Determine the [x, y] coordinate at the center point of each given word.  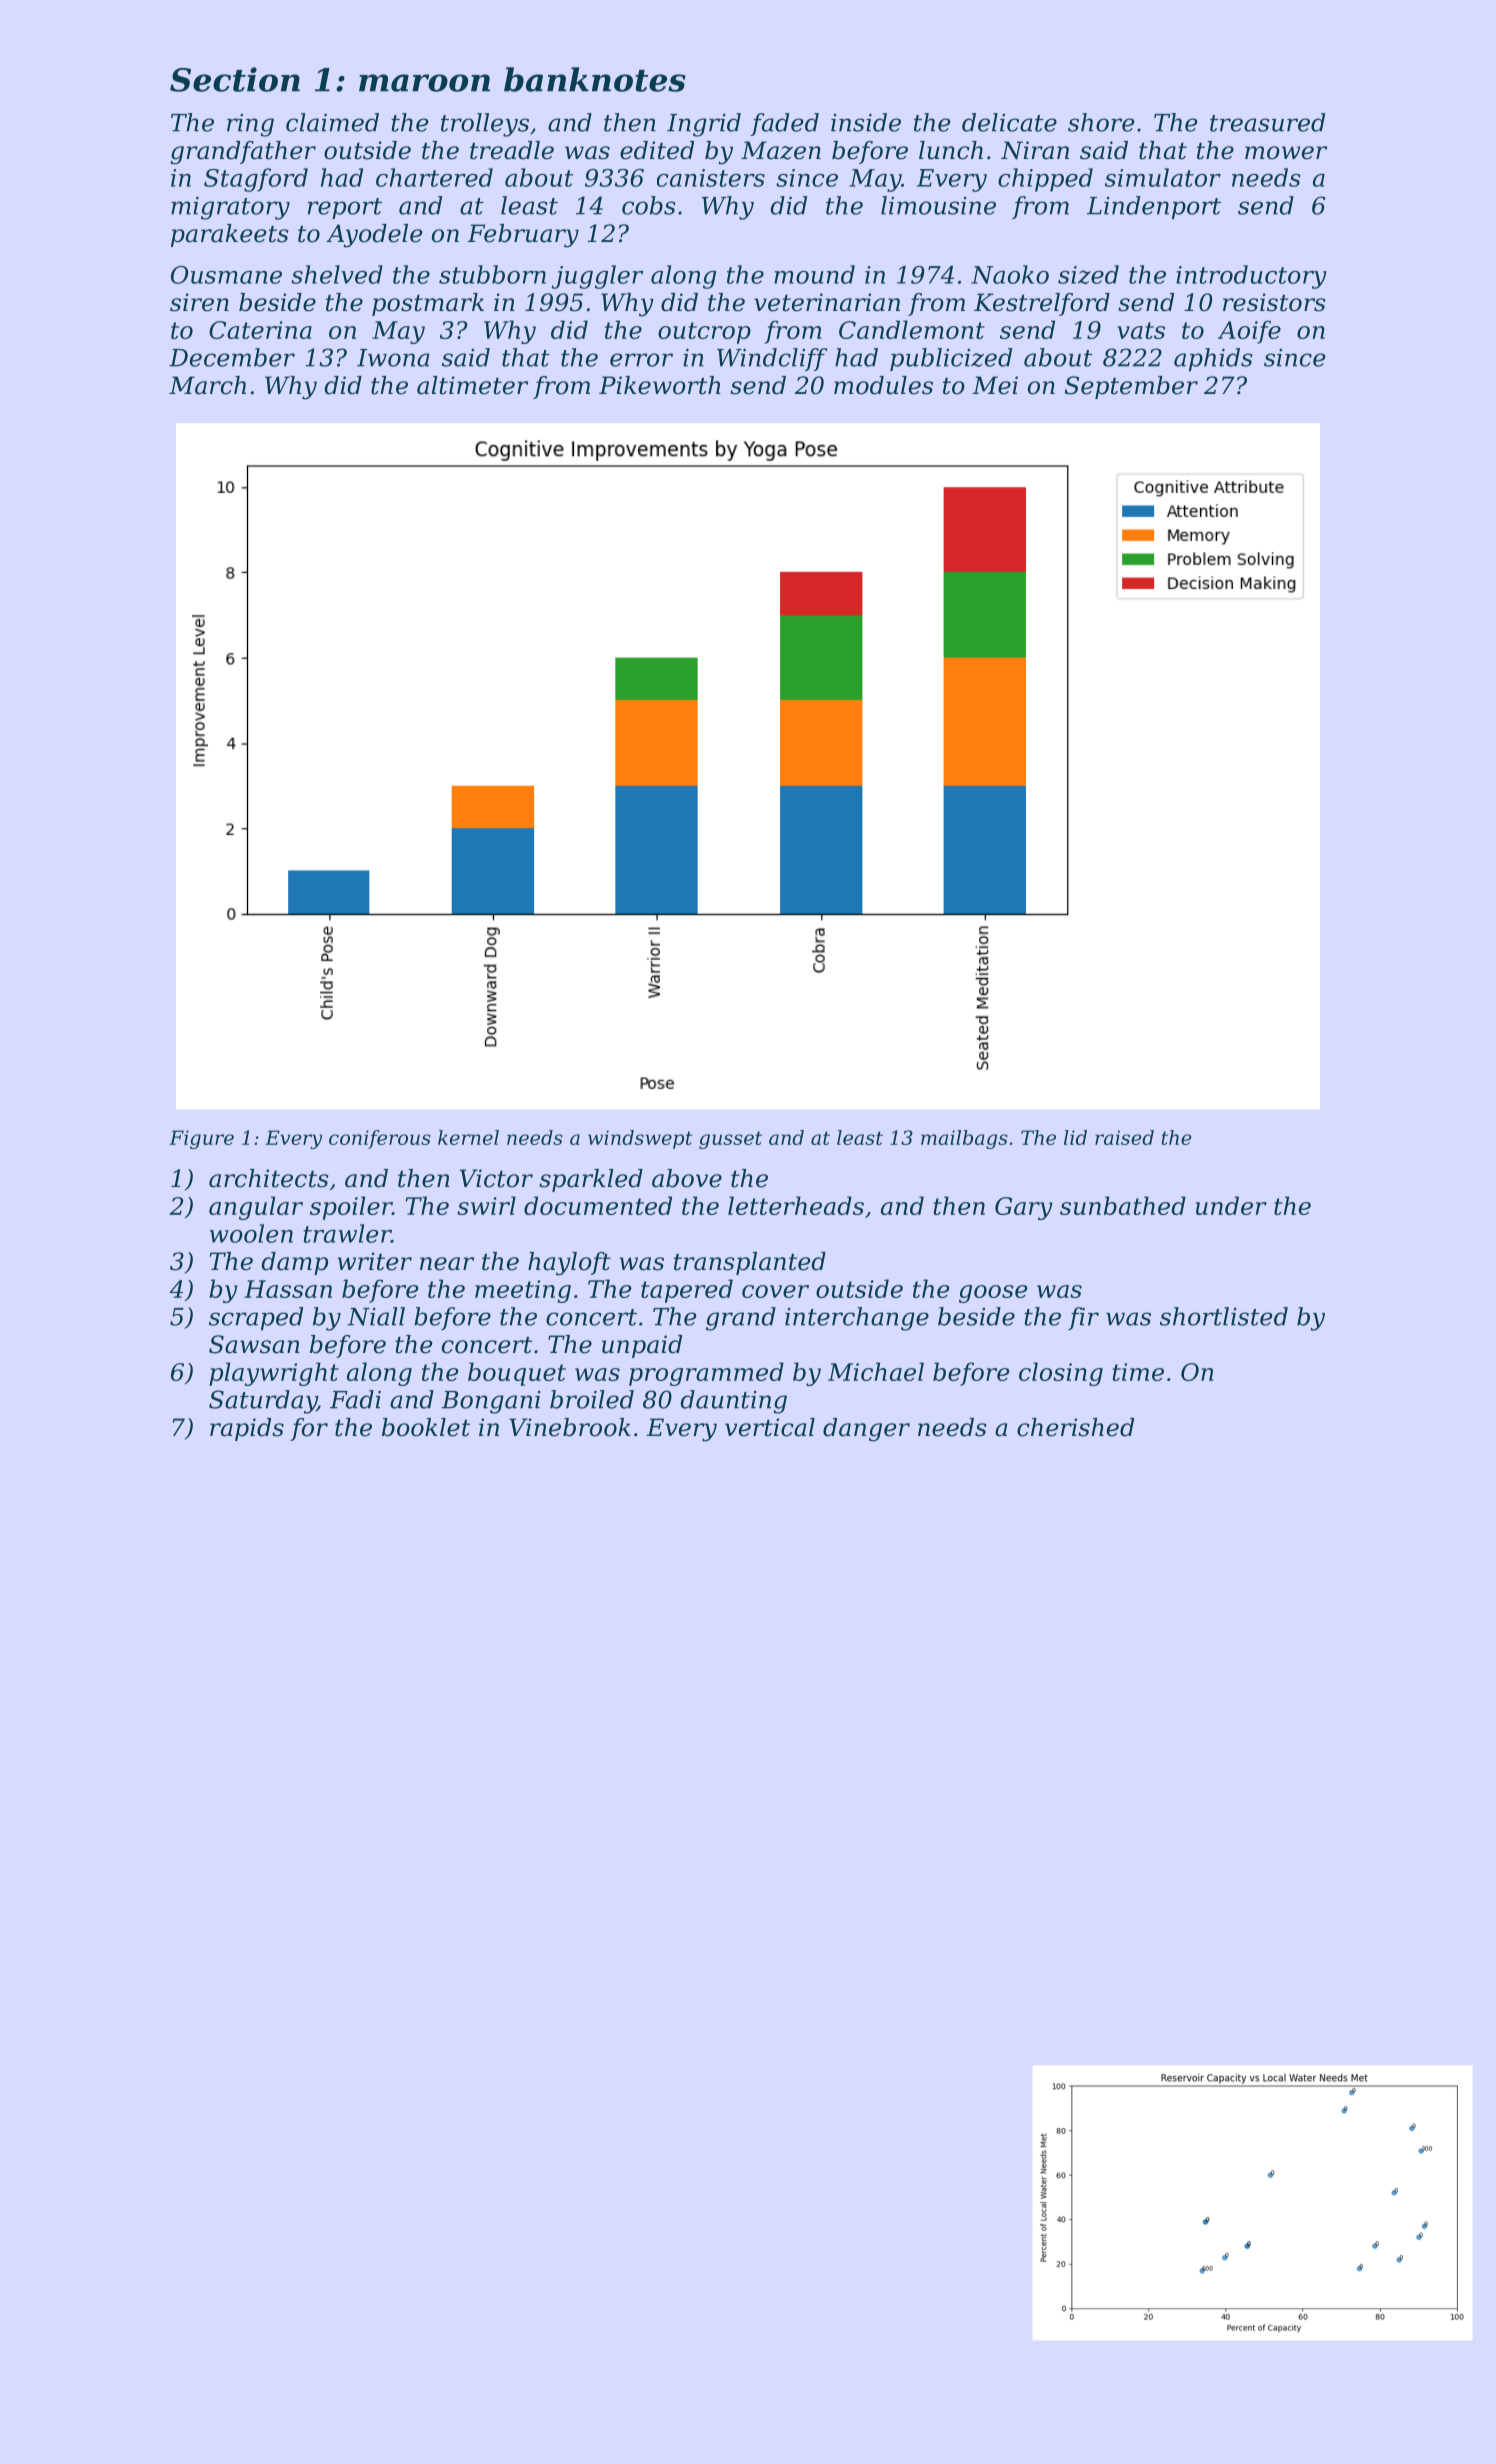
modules [883, 385]
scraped [256, 1318]
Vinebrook [570, 1427]
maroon [424, 83]
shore [1101, 122]
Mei [995, 385]
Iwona [393, 358]
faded [784, 124]
